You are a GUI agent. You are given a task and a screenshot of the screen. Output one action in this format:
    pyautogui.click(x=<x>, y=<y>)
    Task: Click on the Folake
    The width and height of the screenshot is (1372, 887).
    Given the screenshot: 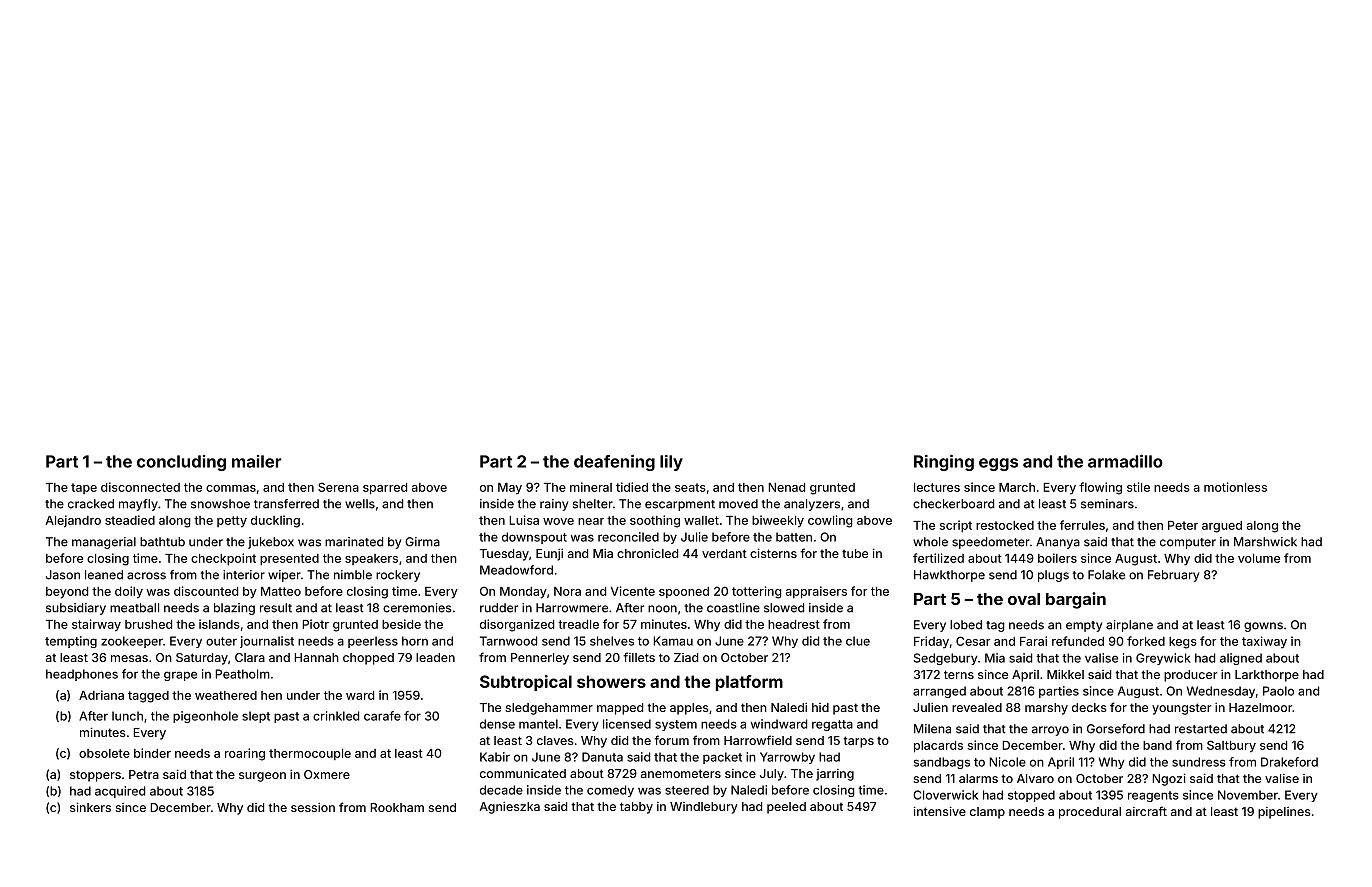 What is the action you would take?
    pyautogui.click(x=1106, y=575)
